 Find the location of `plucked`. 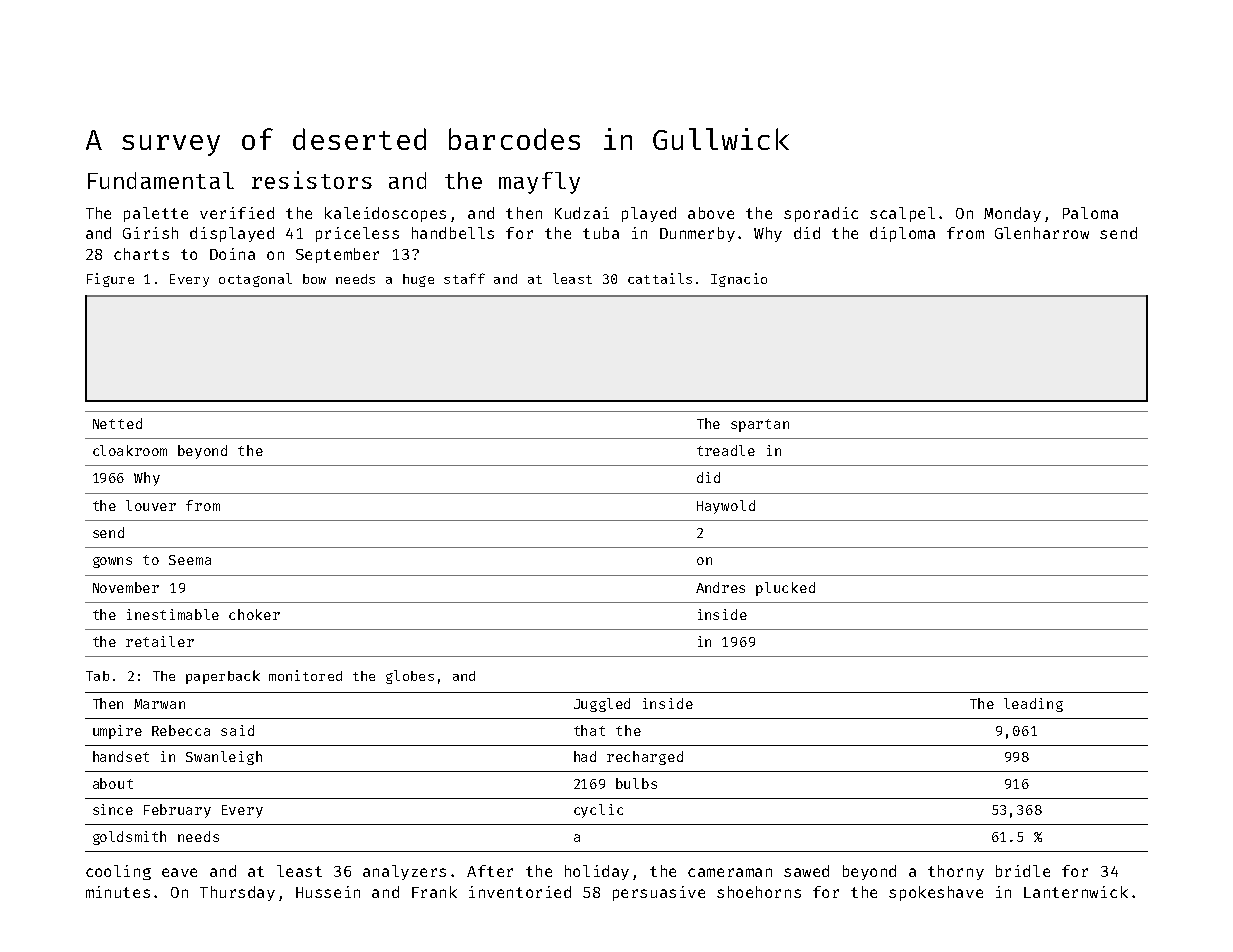

plucked is located at coordinates (785, 589).
